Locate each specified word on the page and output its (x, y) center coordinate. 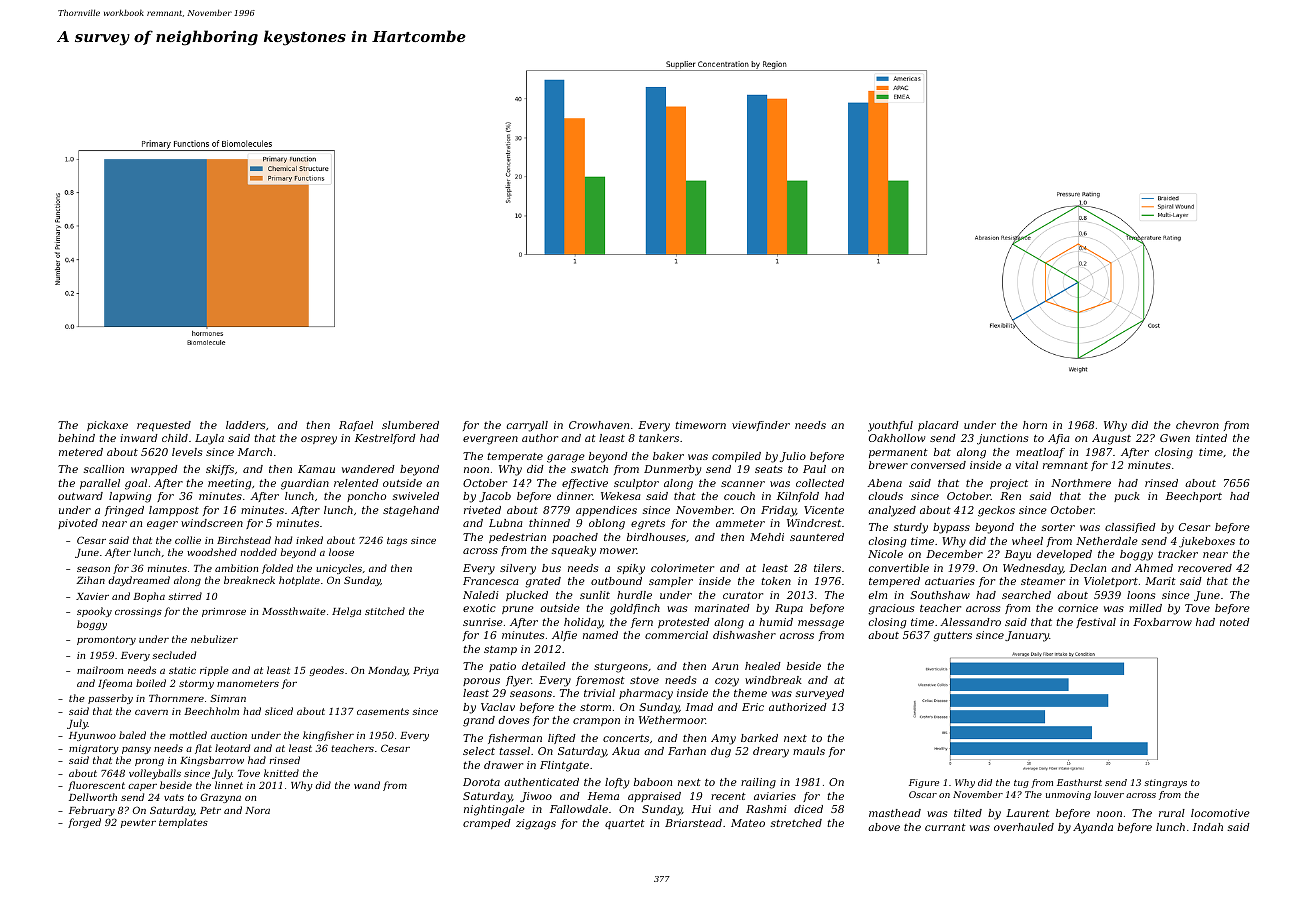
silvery (518, 569)
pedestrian (517, 538)
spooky (94, 612)
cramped (487, 824)
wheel (1027, 541)
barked (759, 738)
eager (162, 525)
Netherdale (1107, 541)
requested (164, 426)
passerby (110, 699)
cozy (727, 682)
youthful (890, 426)
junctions (1002, 439)
